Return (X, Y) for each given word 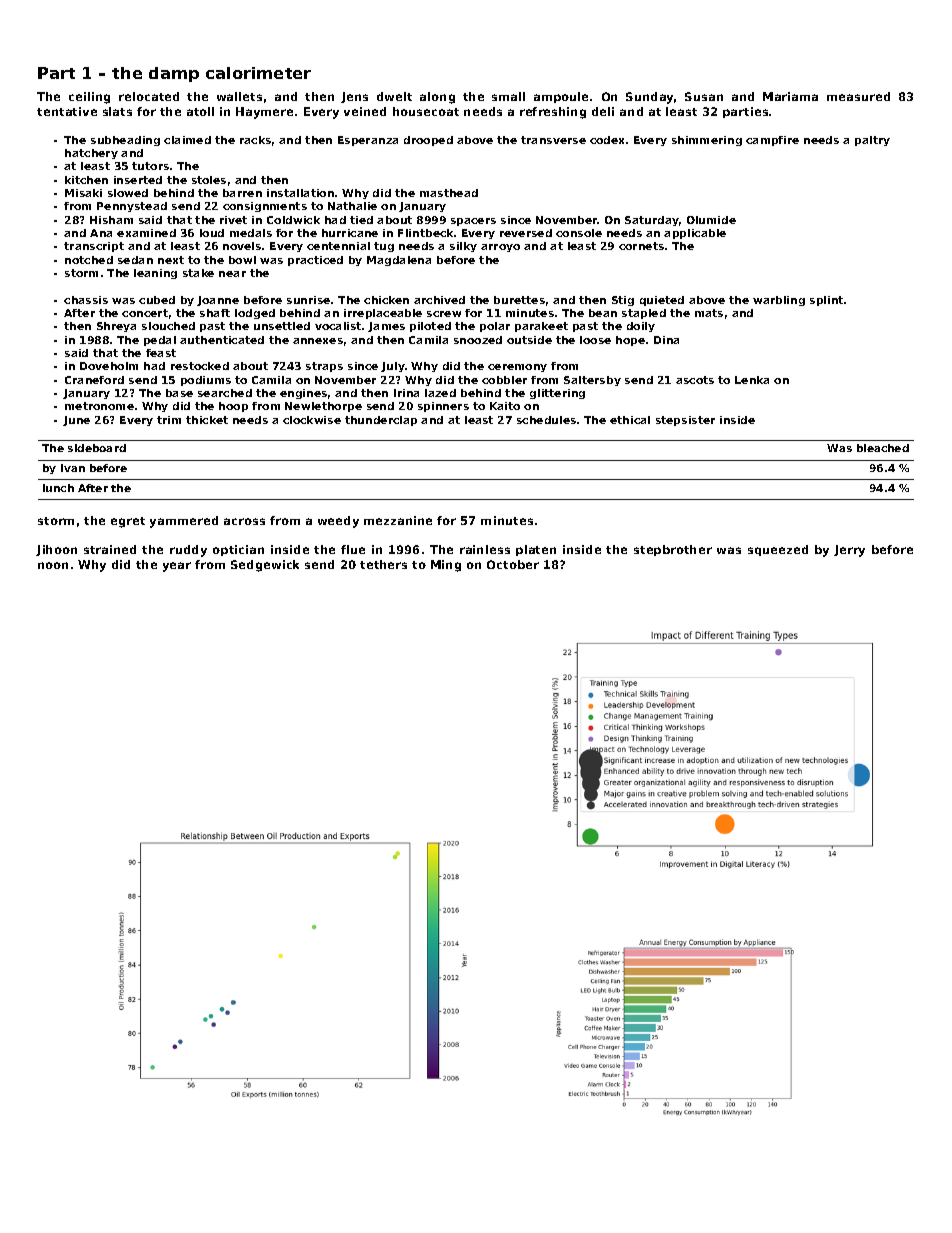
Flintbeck (425, 233)
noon (53, 565)
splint (826, 301)
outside (529, 340)
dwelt (394, 96)
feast (161, 353)
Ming (446, 566)
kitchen (86, 180)
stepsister (685, 421)
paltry (872, 141)
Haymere (264, 113)
